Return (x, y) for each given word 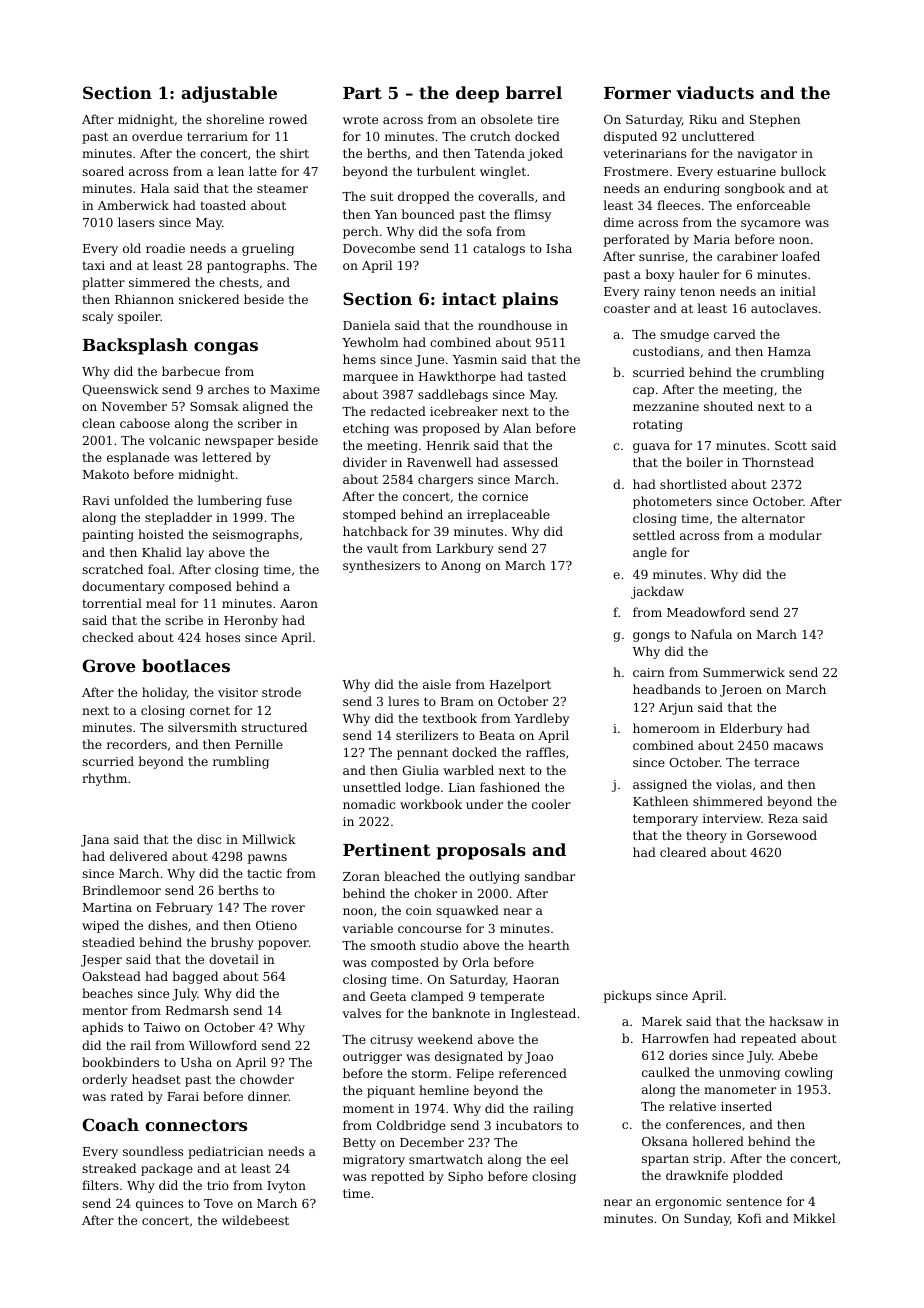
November (134, 406)
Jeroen (741, 691)
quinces (159, 1205)
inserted (746, 1106)
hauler (699, 274)
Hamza (789, 351)
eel (559, 1159)
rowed (288, 119)
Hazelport (520, 685)
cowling (809, 1073)
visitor (238, 692)
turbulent (446, 171)
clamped (437, 997)
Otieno (276, 925)
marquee (370, 379)
